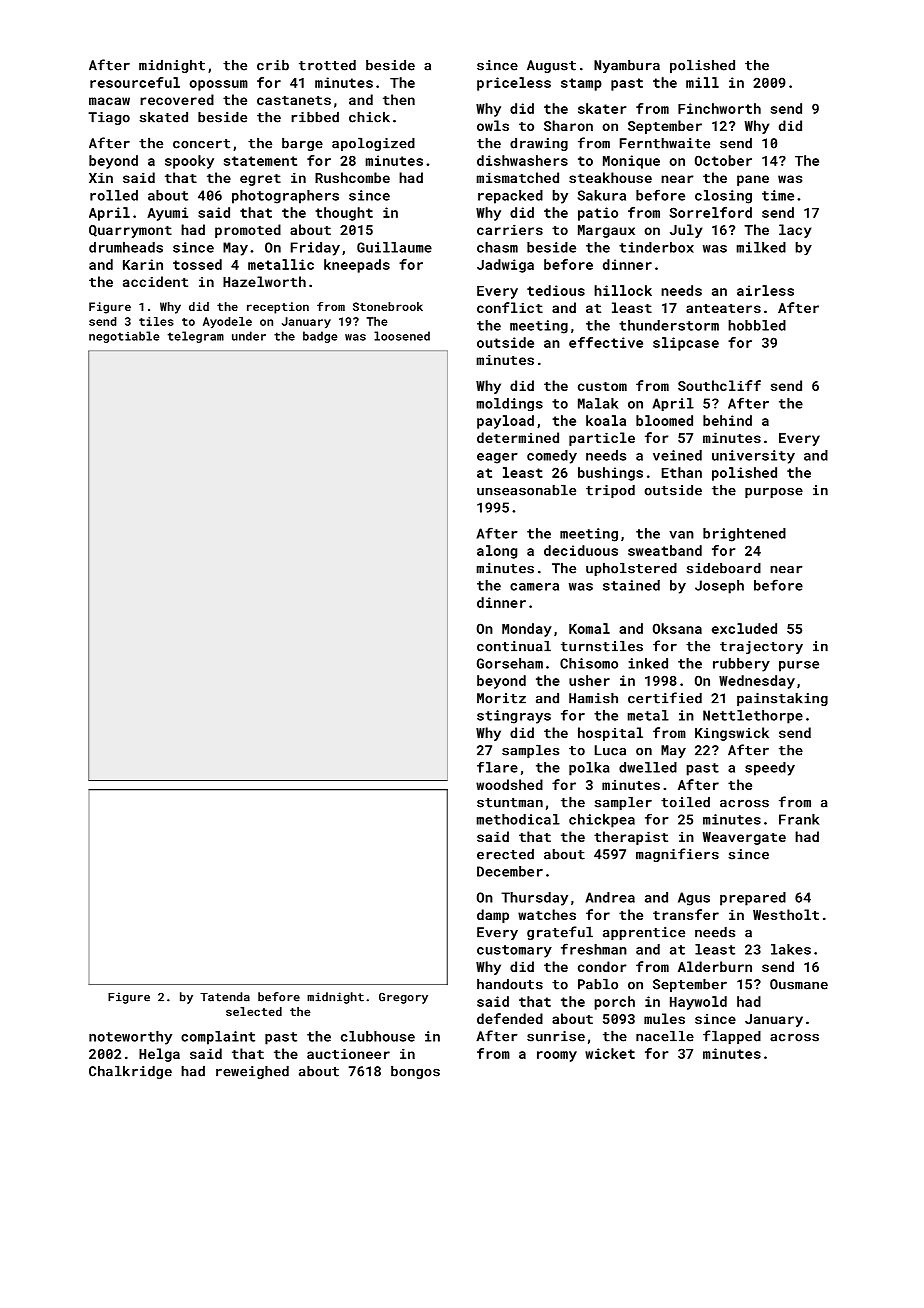 The height and width of the image is (1308, 924). I want to click on defended, so click(510, 1018).
